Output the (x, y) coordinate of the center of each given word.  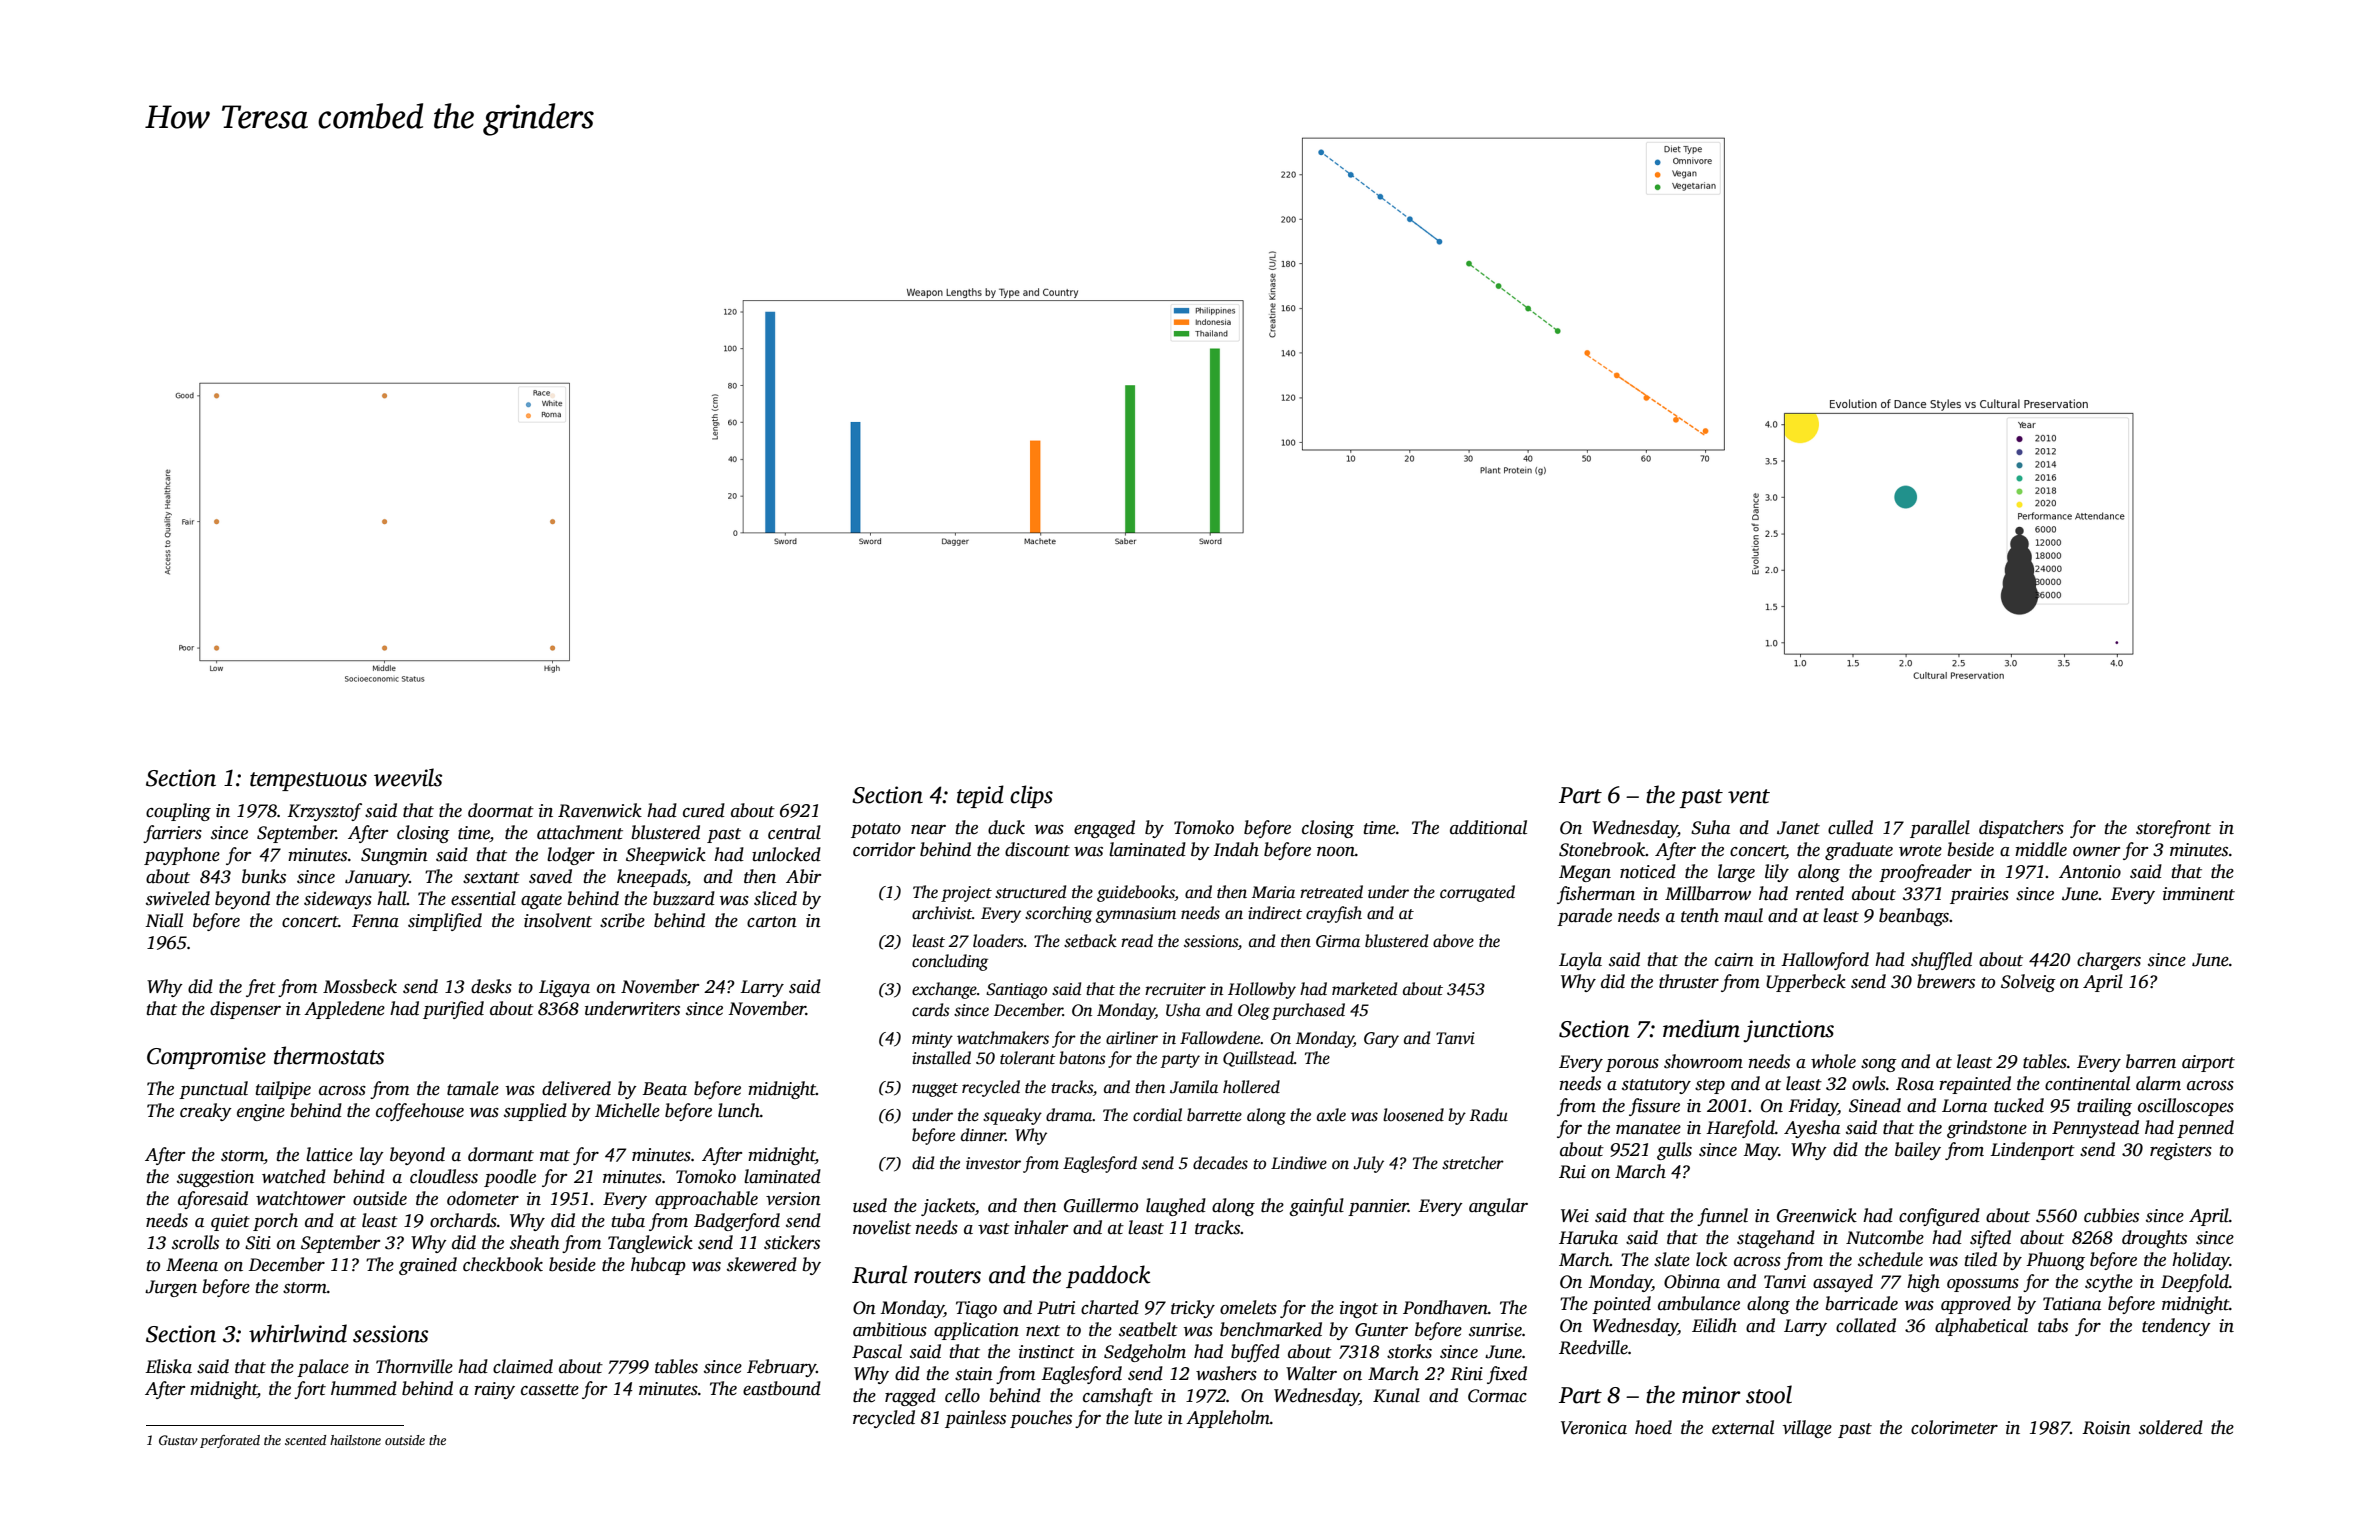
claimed (523, 1366)
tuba (628, 1220)
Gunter (1381, 1330)
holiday (2201, 1261)
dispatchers (2021, 829)
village (1807, 1429)
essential (483, 898)
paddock (1108, 1276)
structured (1030, 892)
